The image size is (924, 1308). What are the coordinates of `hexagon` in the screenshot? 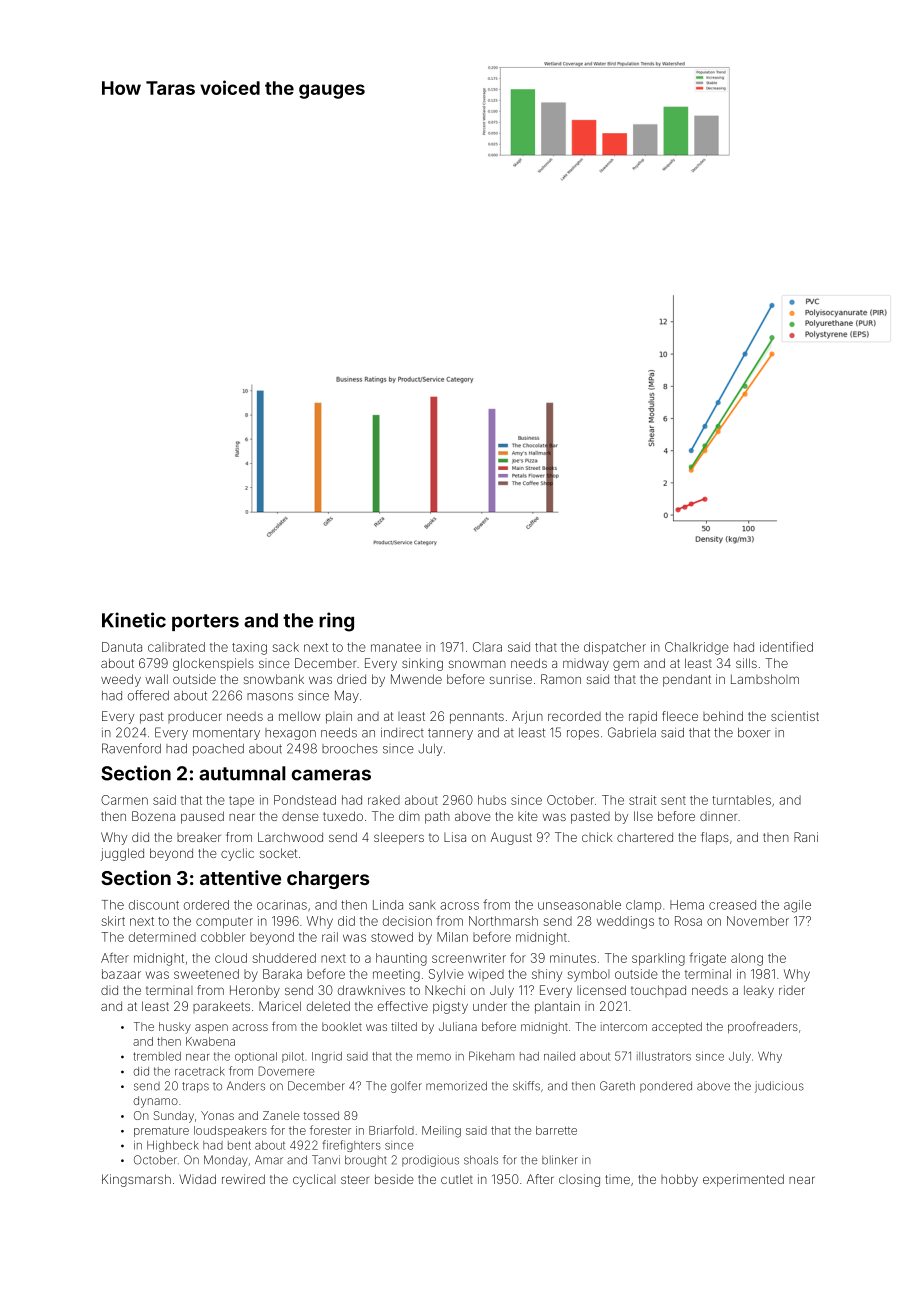 It's located at (290, 734).
